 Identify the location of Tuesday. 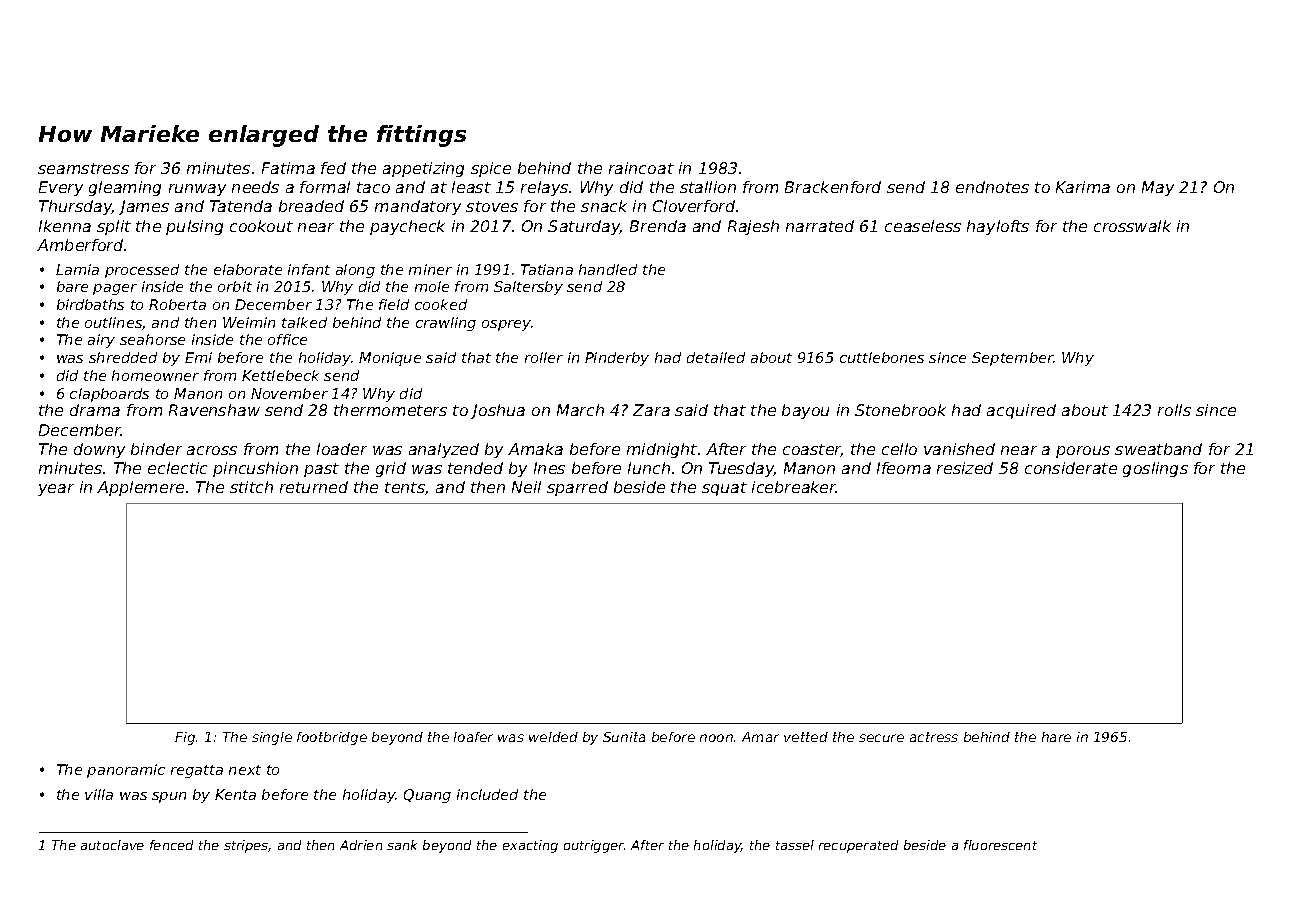
(741, 469).
